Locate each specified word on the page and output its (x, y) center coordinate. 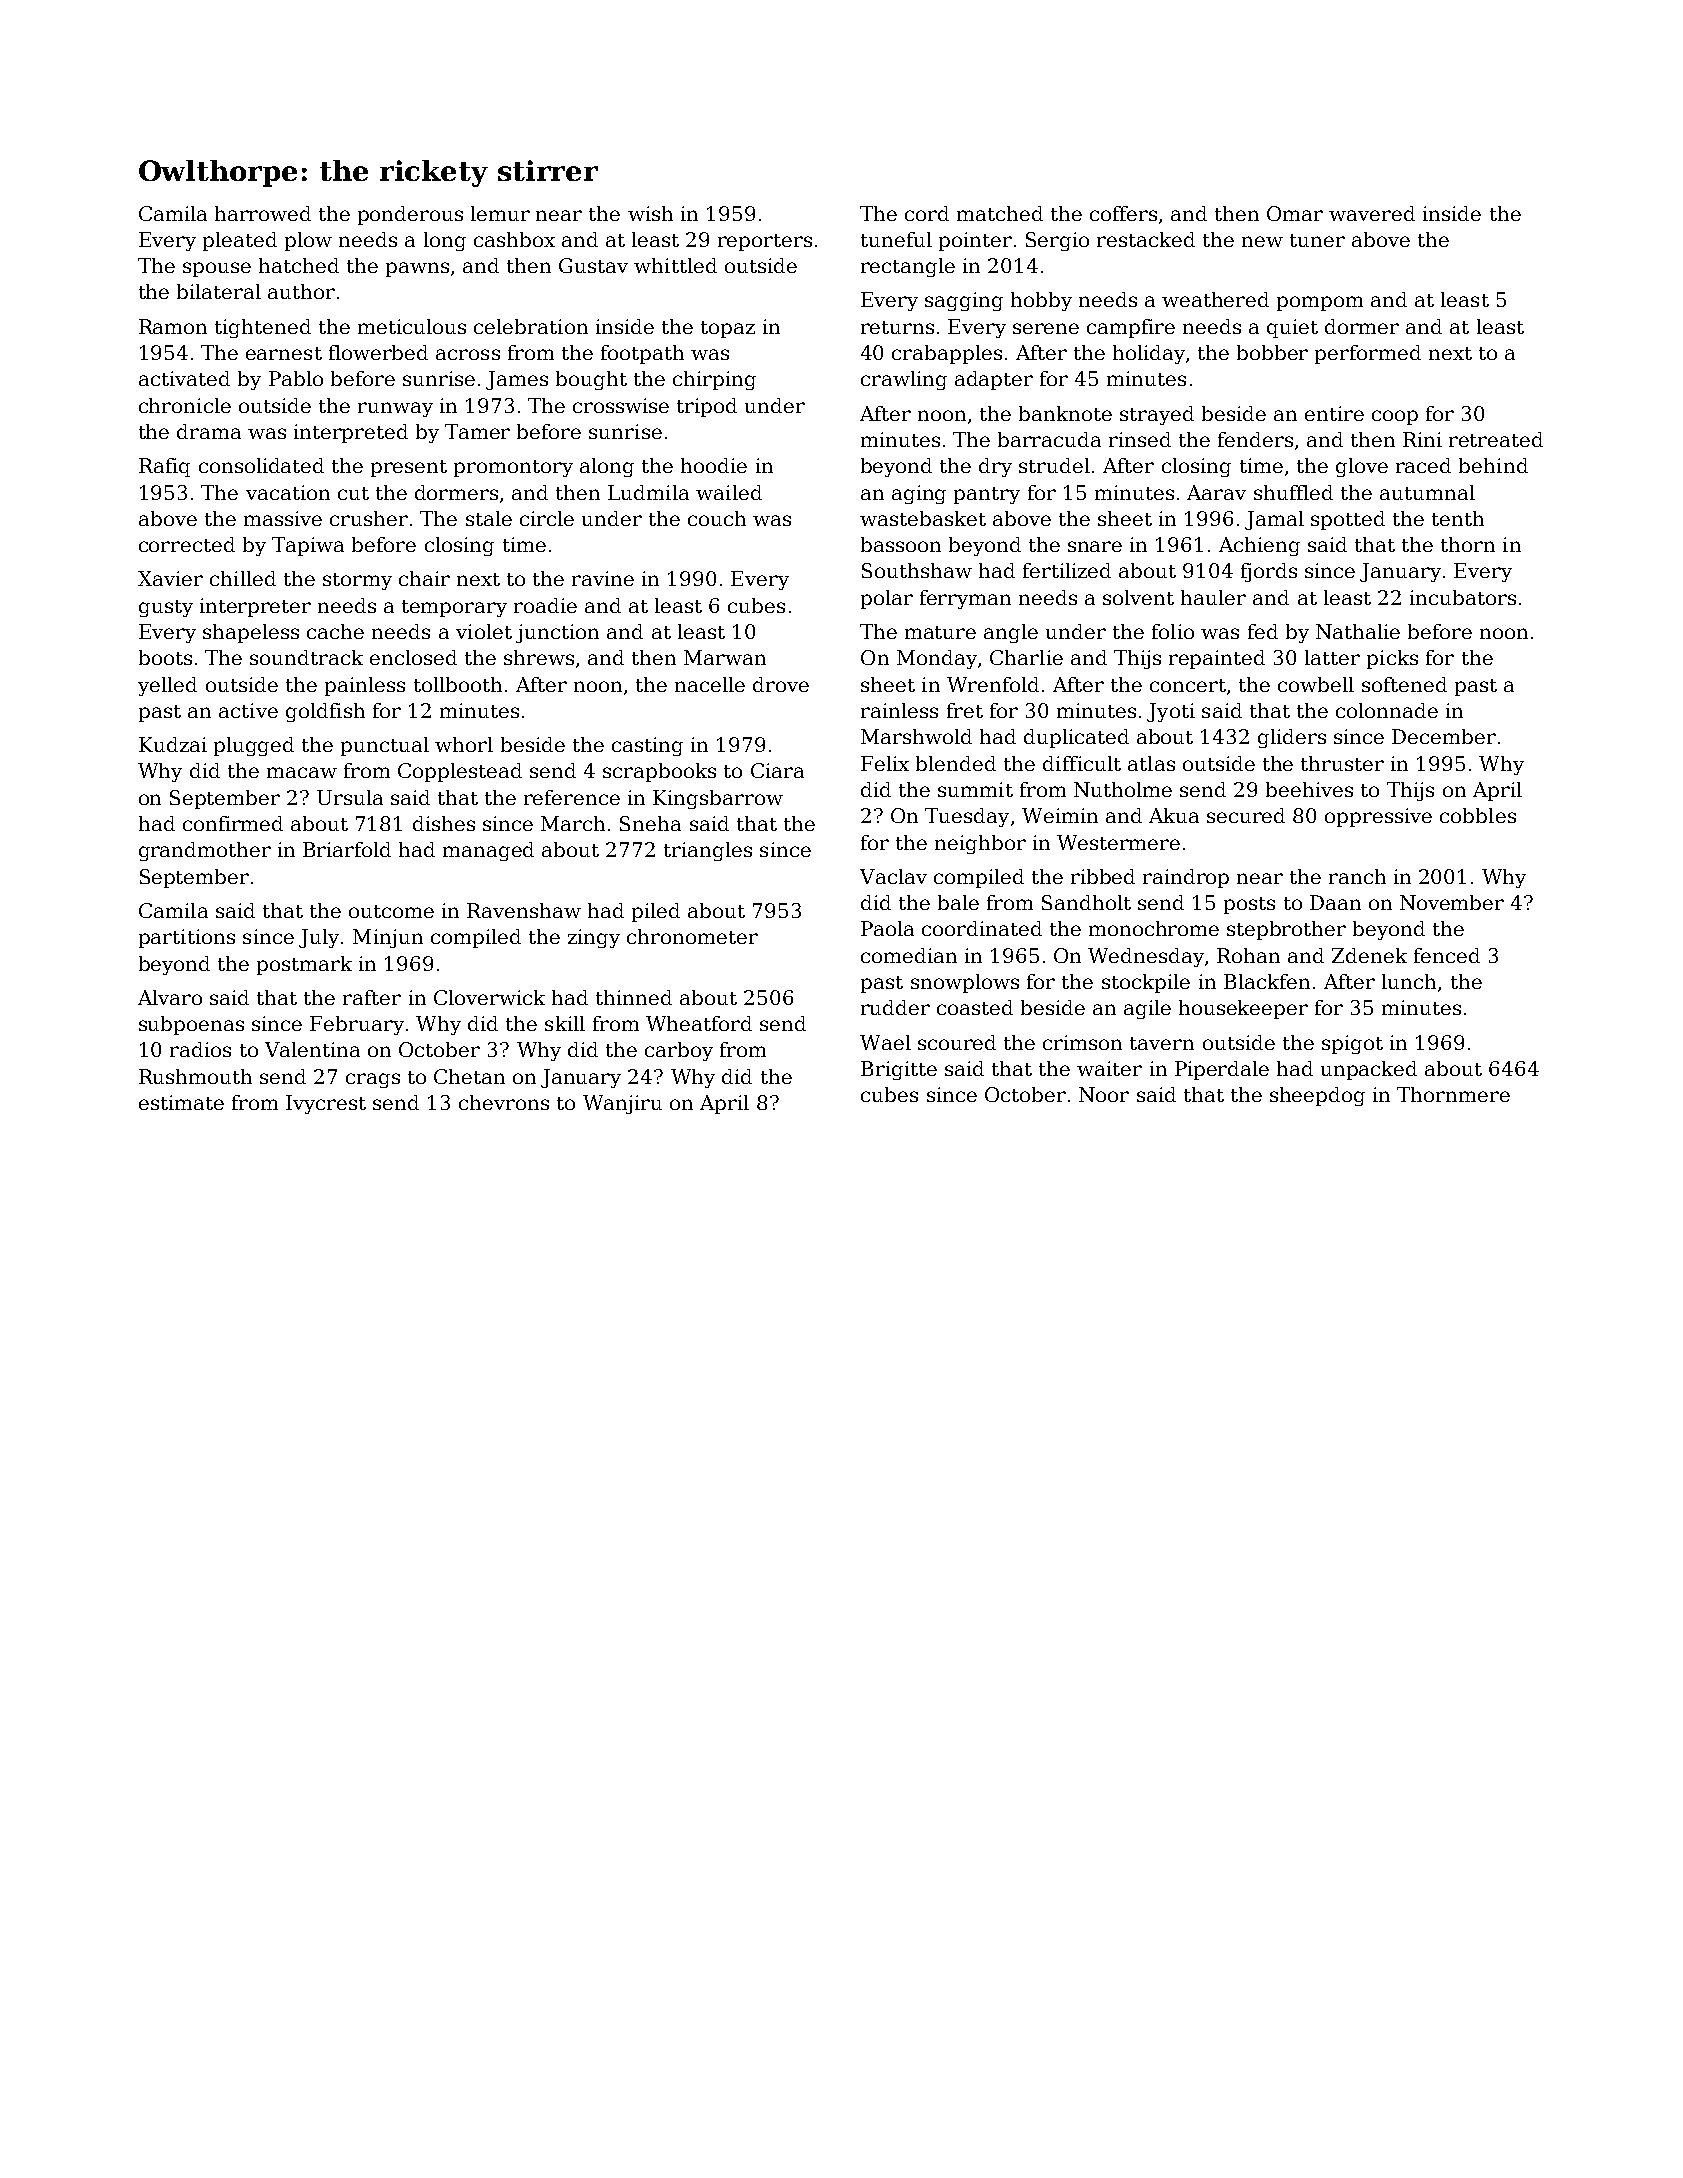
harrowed (263, 213)
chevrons (504, 1102)
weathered (1215, 299)
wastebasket (923, 518)
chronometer (692, 936)
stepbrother (1286, 930)
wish (650, 213)
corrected (187, 544)
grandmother (205, 851)
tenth (1458, 518)
